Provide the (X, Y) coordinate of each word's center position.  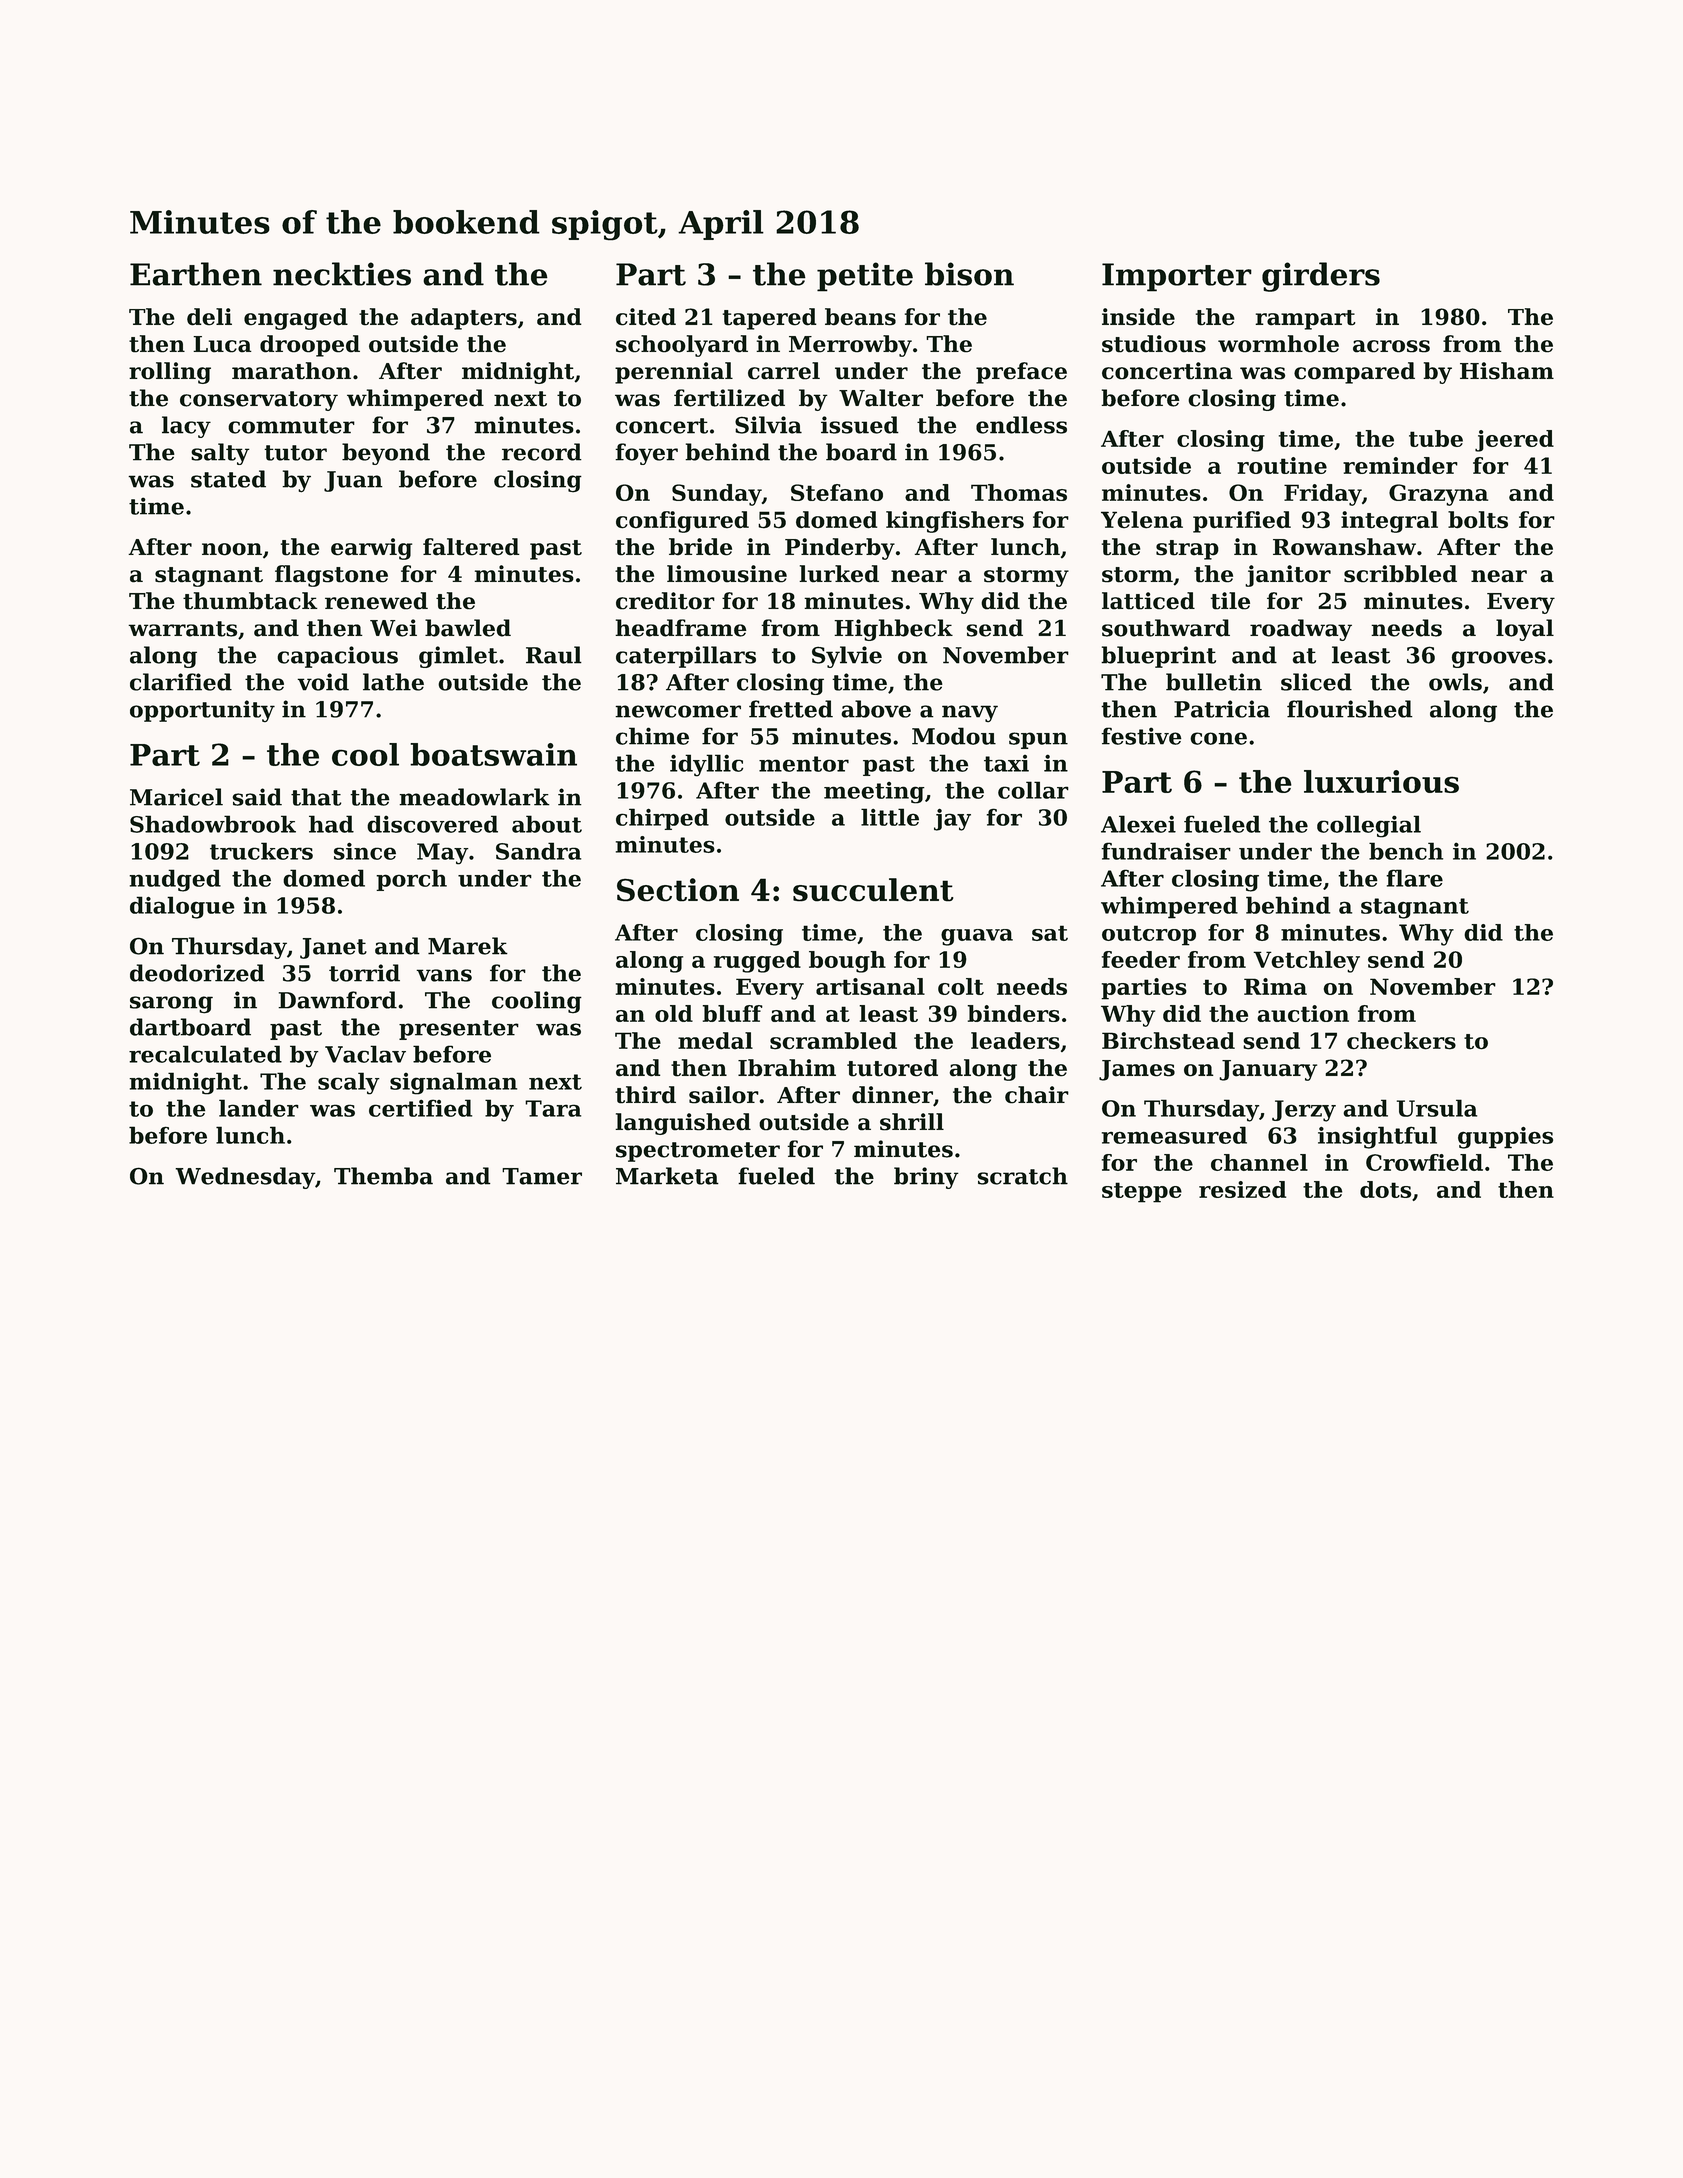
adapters (464, 319)
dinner (892, 1095)
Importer (1177, 277)
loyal (1525, 630)
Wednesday (245, 1178)
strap (1187, 550)
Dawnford (337, 1000)
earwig (371, 549)
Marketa (667, 1176)
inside (1138, 317)
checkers (1401, 1041)
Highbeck (893, 630)
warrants (183, 629)
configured (682, 522)
